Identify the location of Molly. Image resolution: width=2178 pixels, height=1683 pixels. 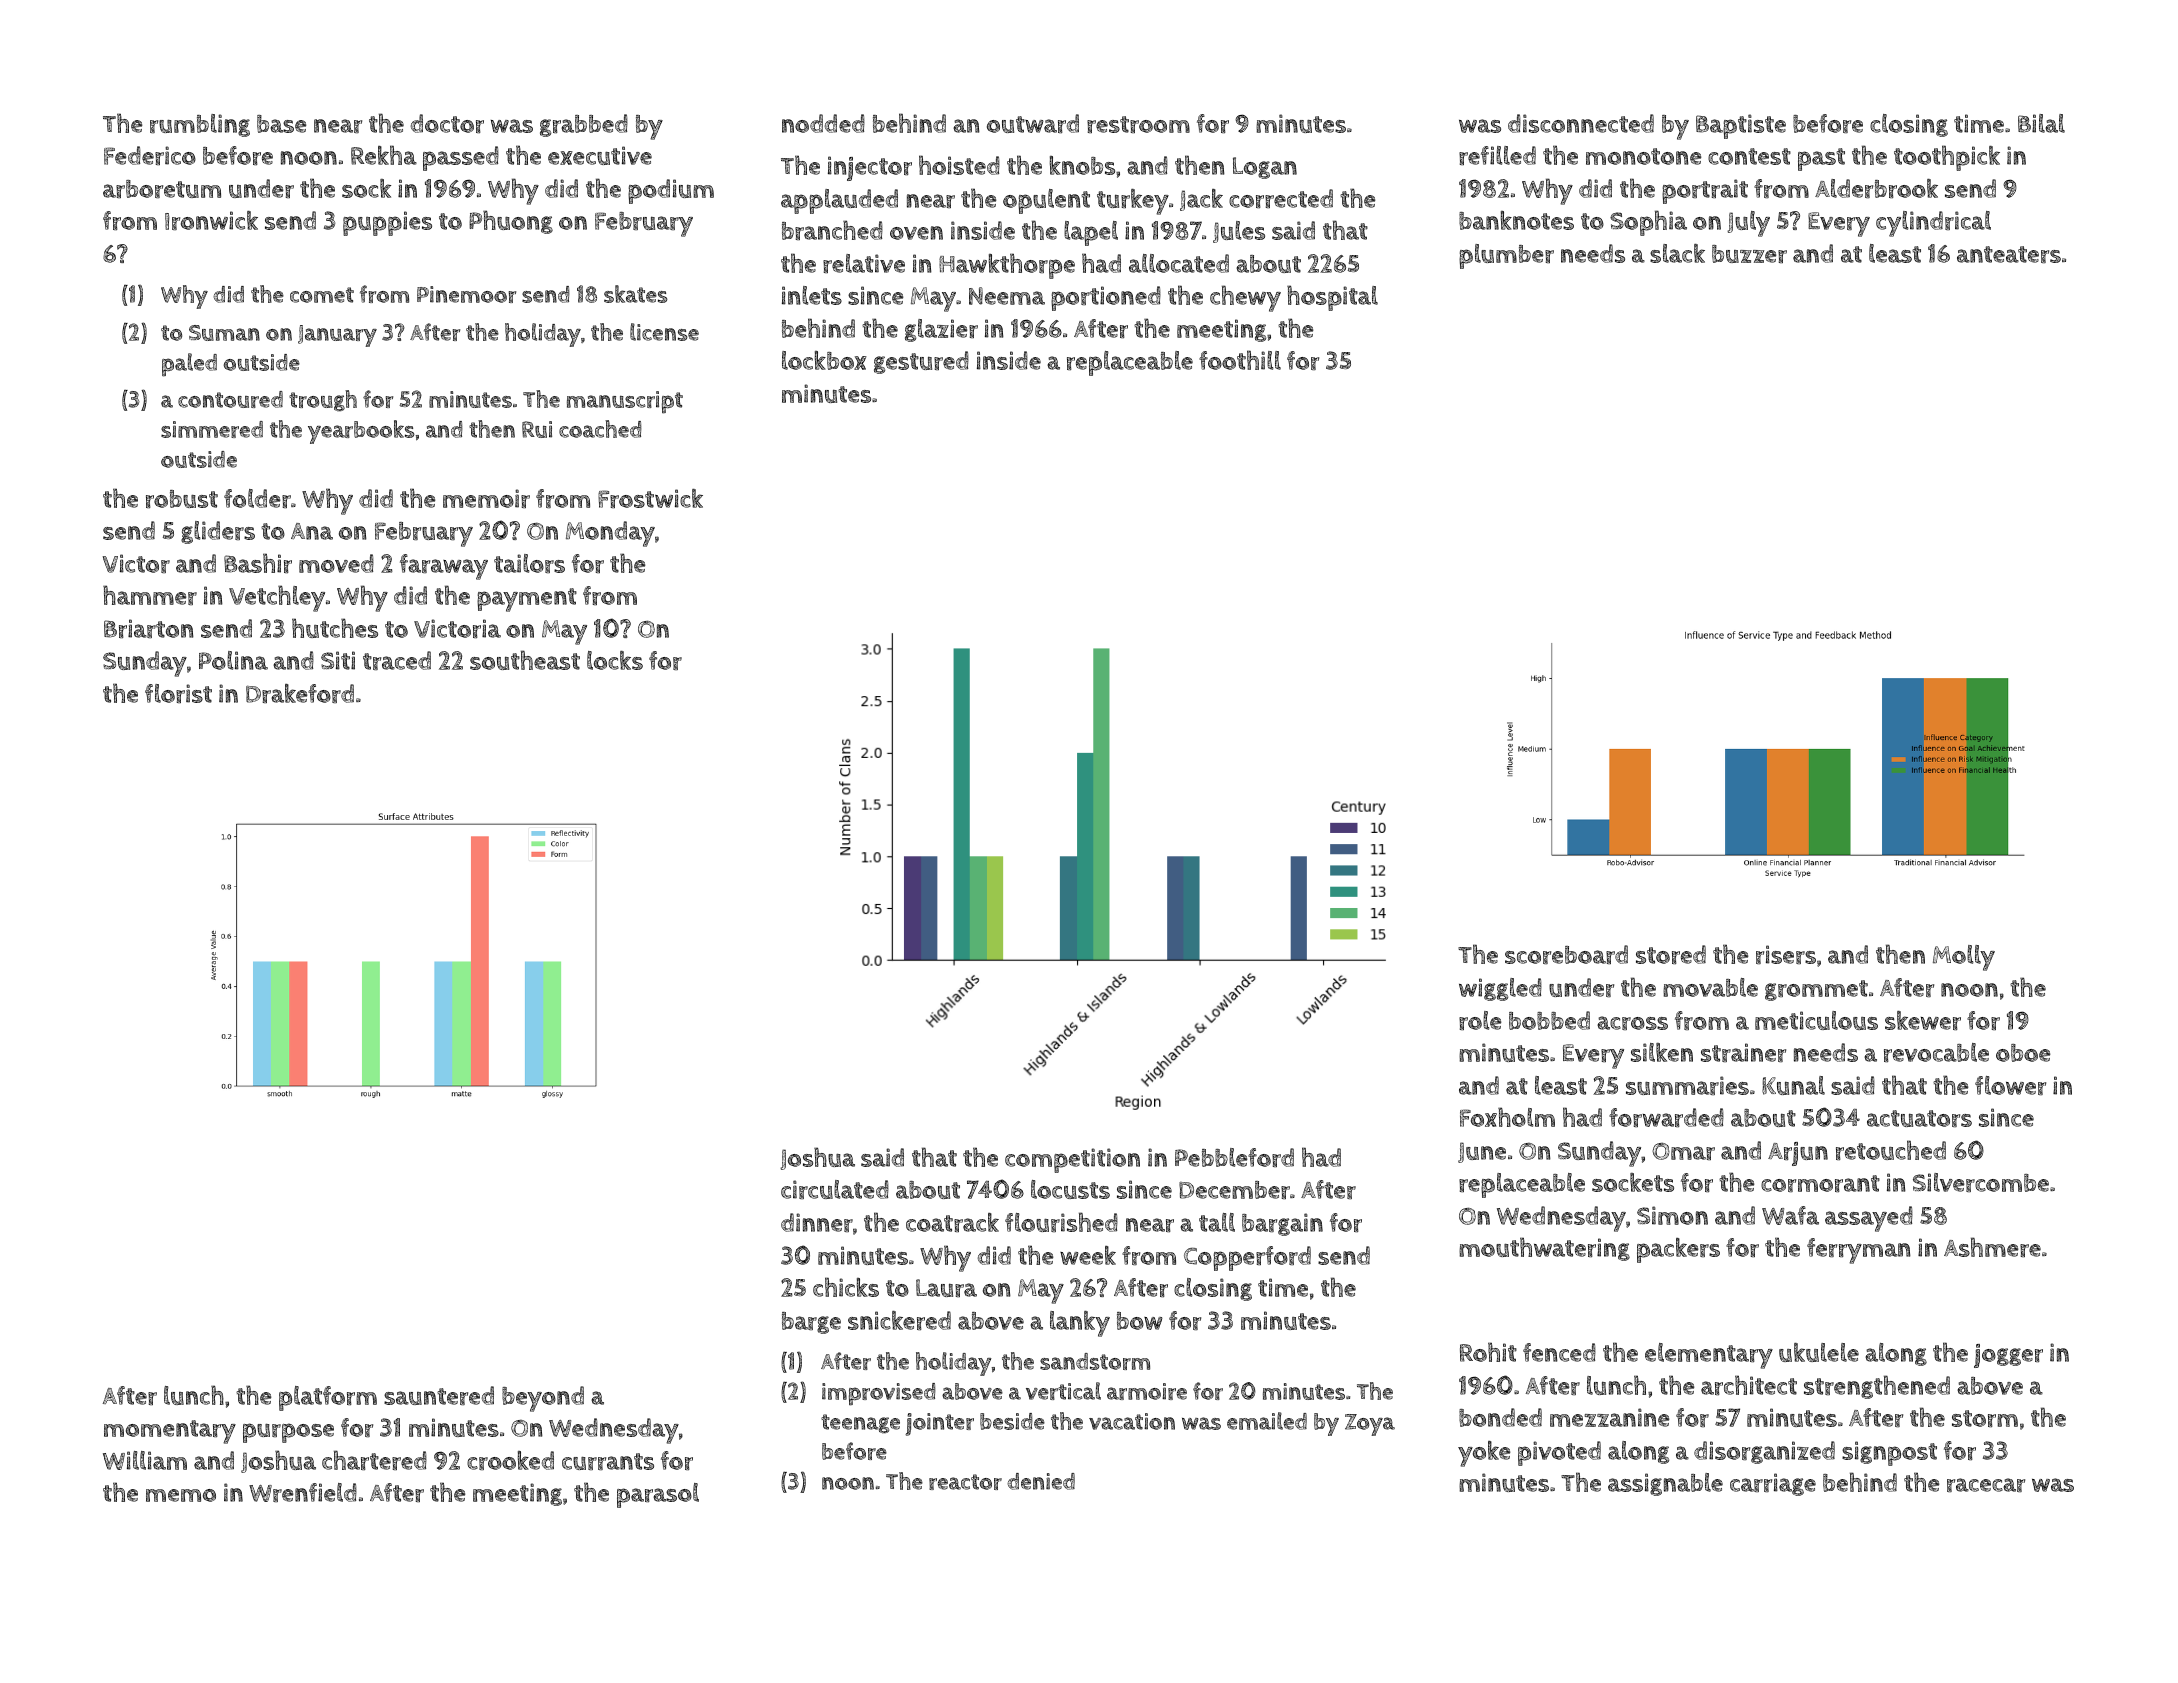
(1964, 958).
